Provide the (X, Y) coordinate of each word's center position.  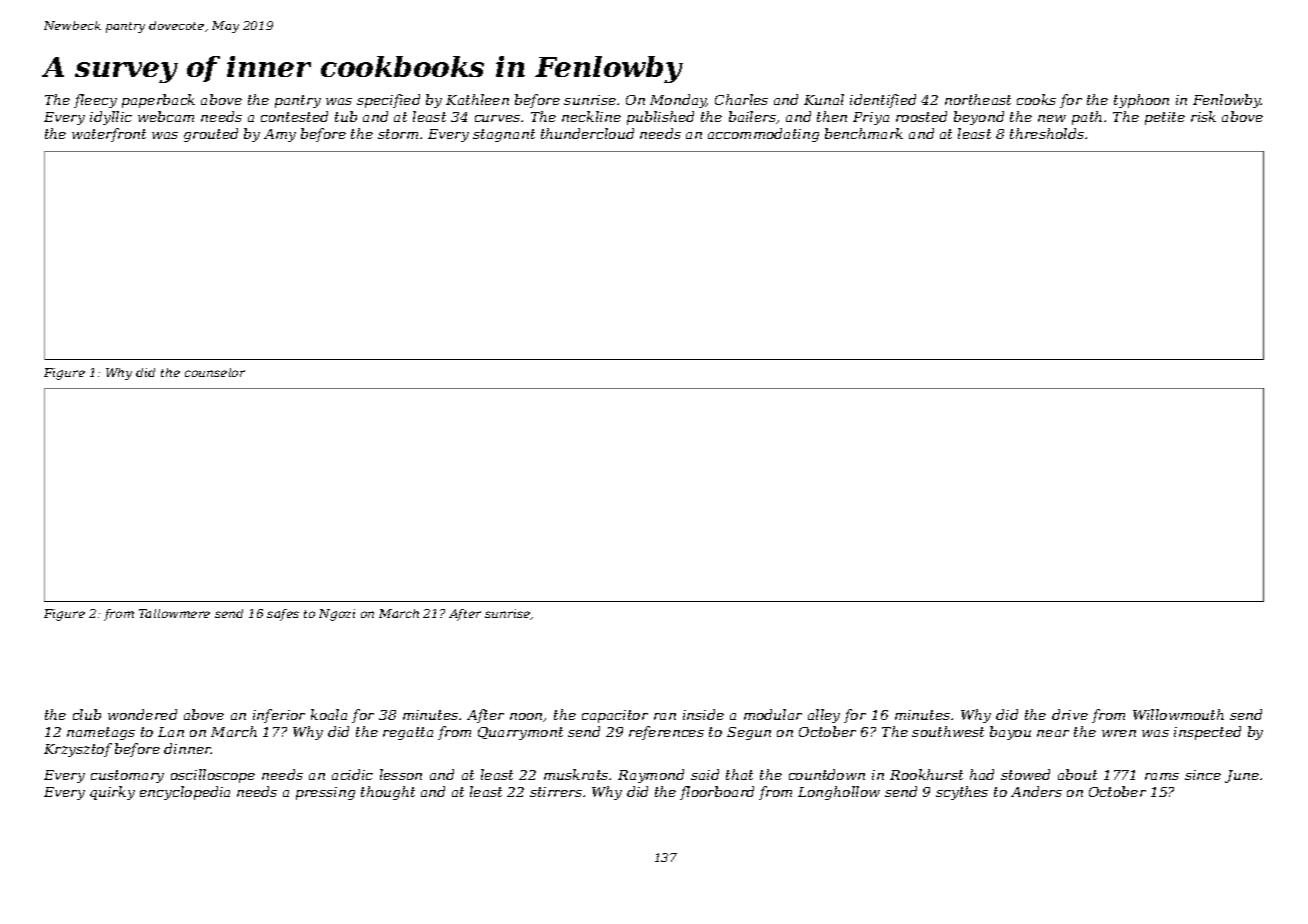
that (739, 774)
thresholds (1047, 133)
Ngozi (337, 615)
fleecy (95, 101)
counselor (215, 372)
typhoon (1141, 101)
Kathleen (477, 99)
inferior (279, 716)
